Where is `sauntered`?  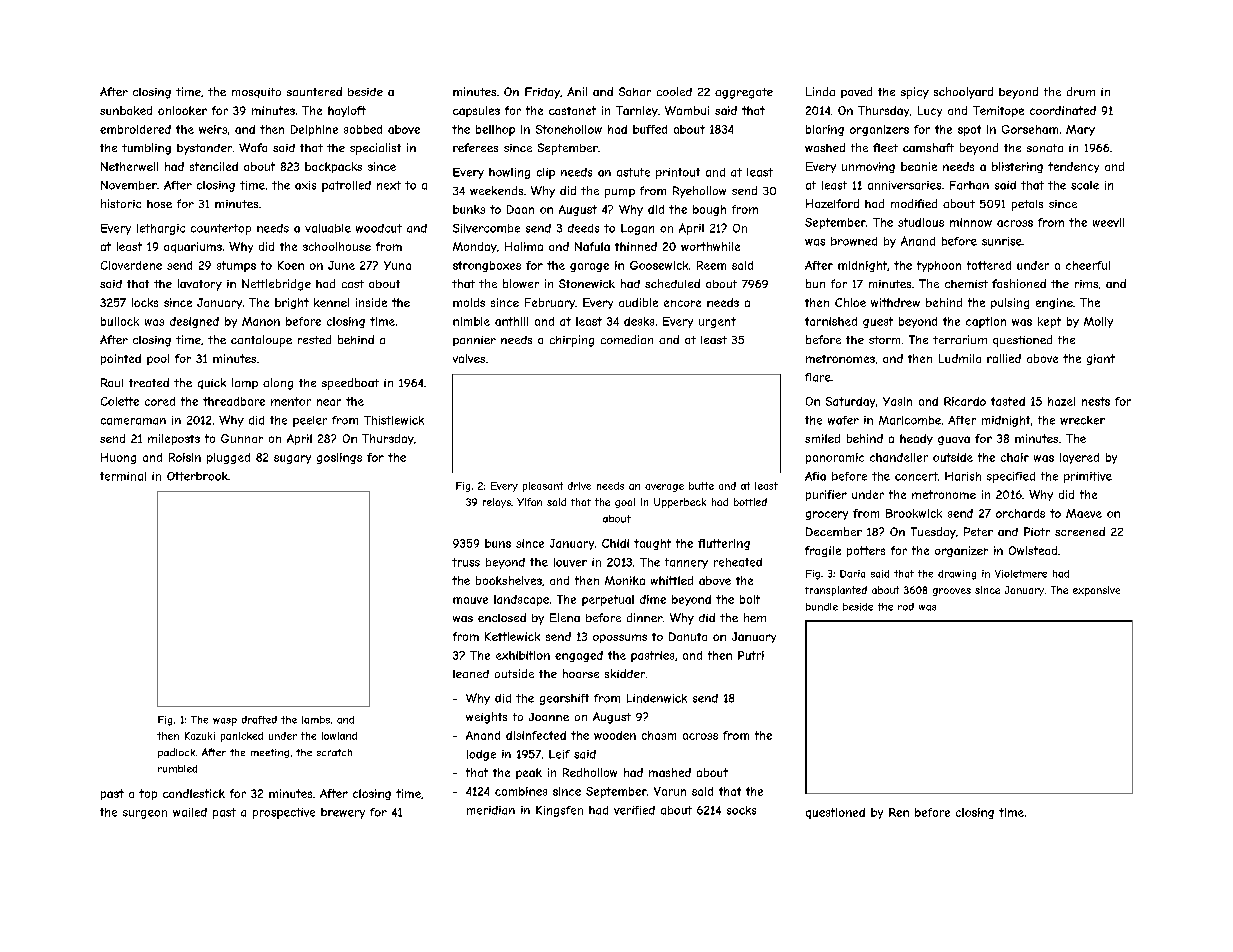 sauntered is located at coordinates (314, 91).
